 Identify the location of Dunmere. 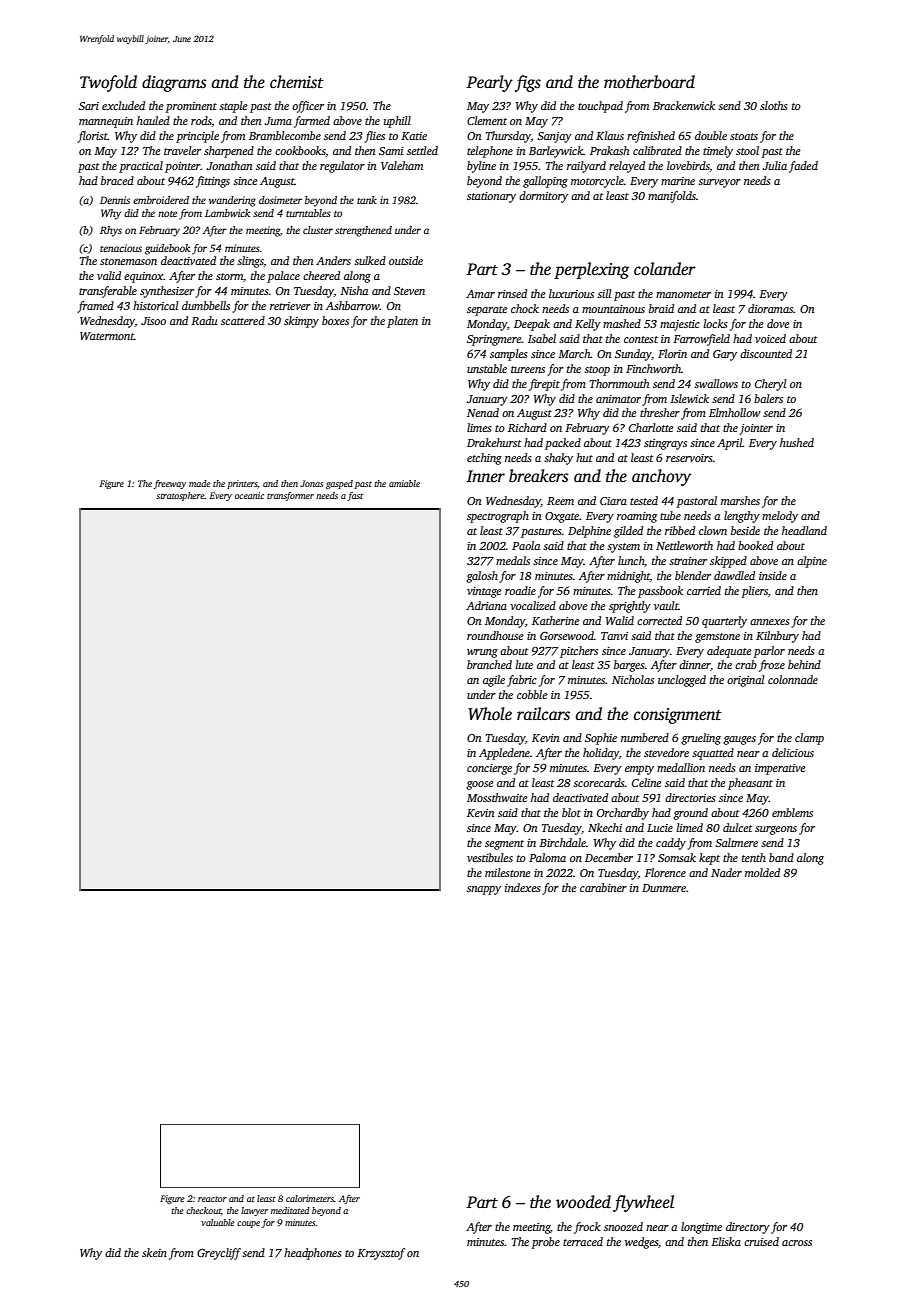
(664, 888).
